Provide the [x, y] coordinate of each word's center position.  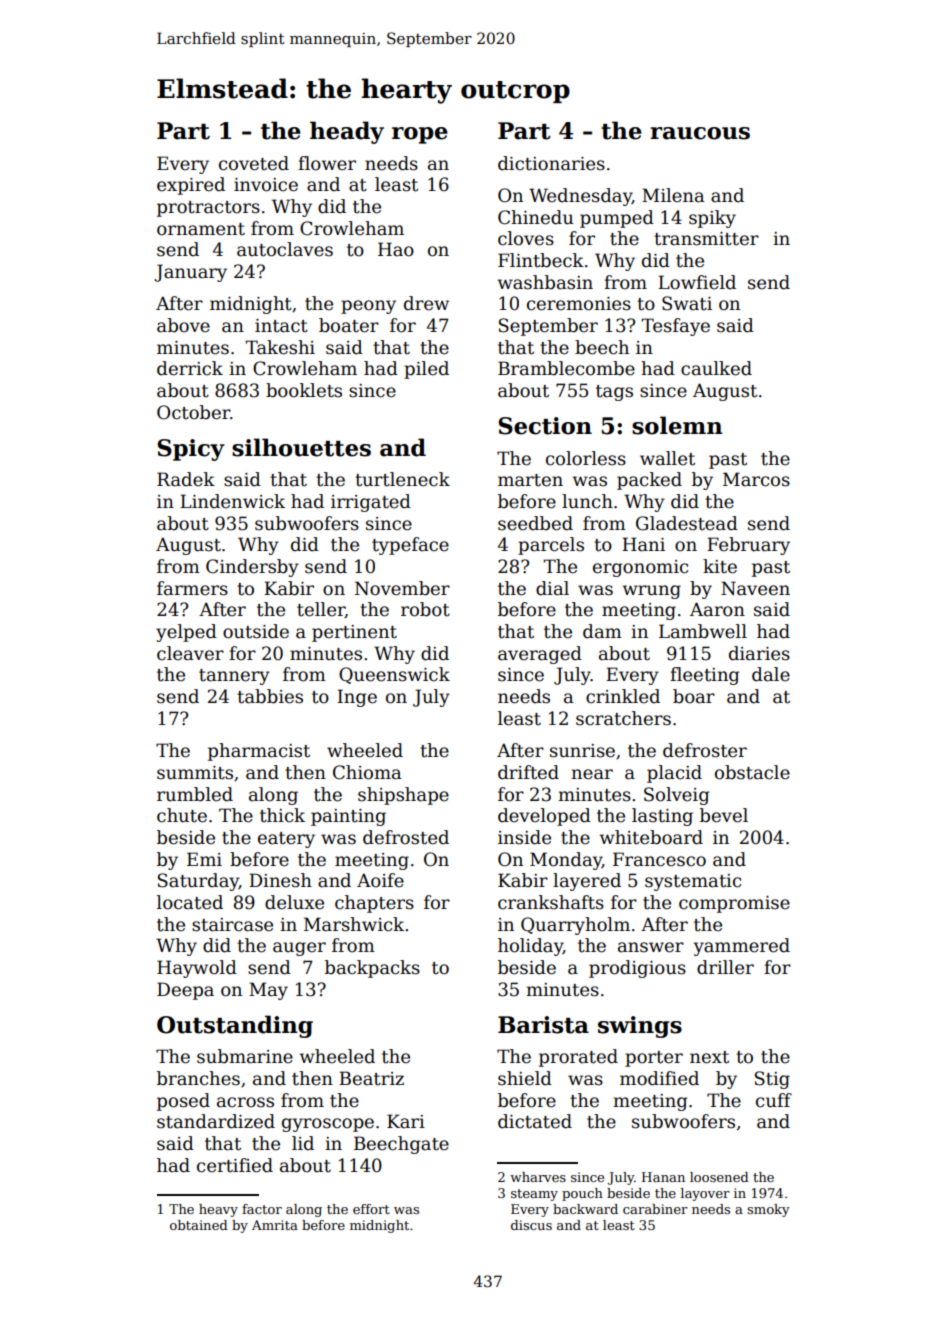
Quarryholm [575, 926]
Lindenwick [232, 501]
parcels [551, 546]
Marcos [756, 479]
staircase [232, 925]
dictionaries [551, 163]
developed [544, 817]
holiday [530, 947]
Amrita [275, 1225]
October [193, 412]
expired [191, 186]
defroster [705, 750]
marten [530, 480]
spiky [712, 219]
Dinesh [280, 880]
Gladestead [687, 523]
